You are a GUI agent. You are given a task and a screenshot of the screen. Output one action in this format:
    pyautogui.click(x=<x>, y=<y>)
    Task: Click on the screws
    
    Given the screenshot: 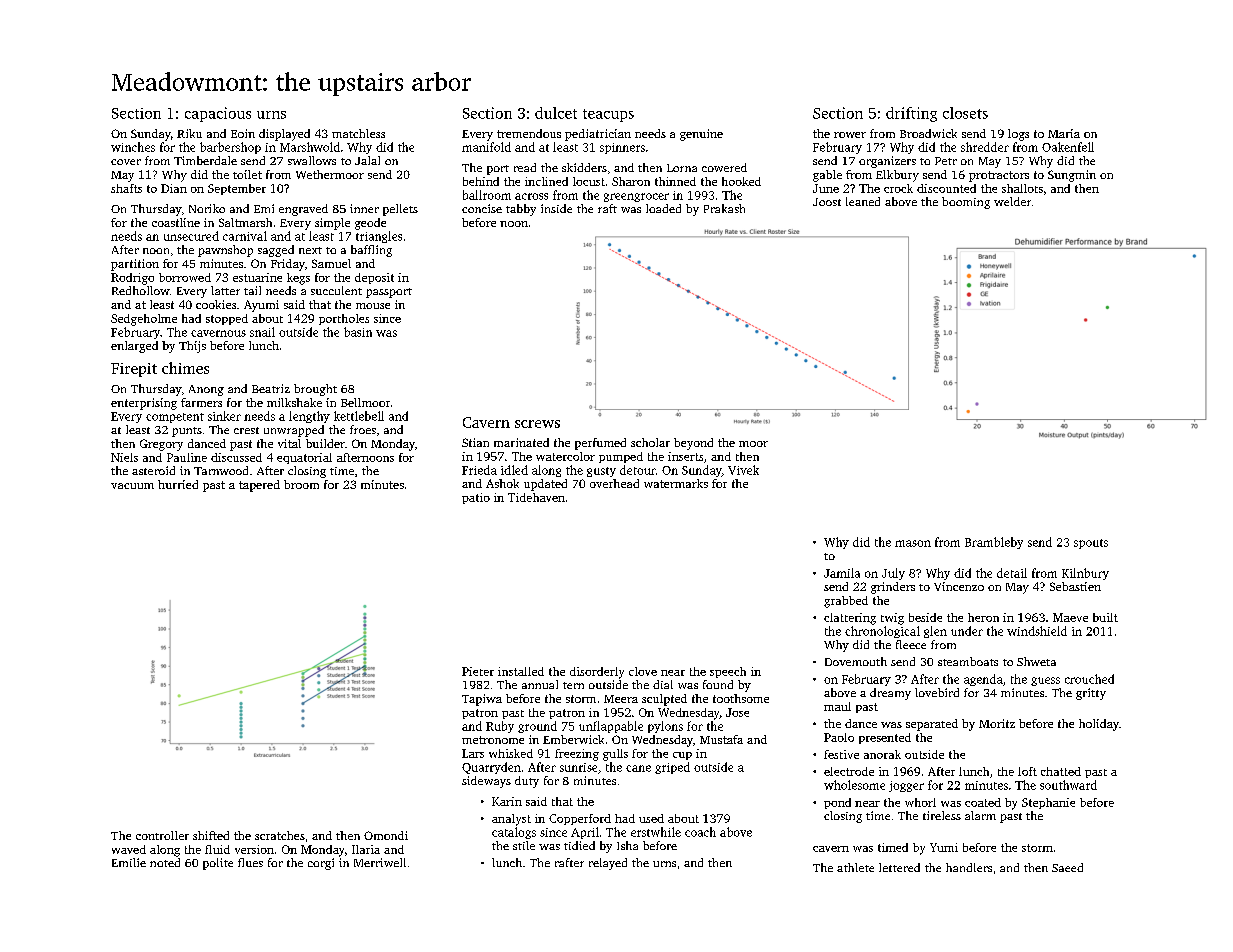 What is the action you would take?
    pyautogui.click(x=537, y=424)
